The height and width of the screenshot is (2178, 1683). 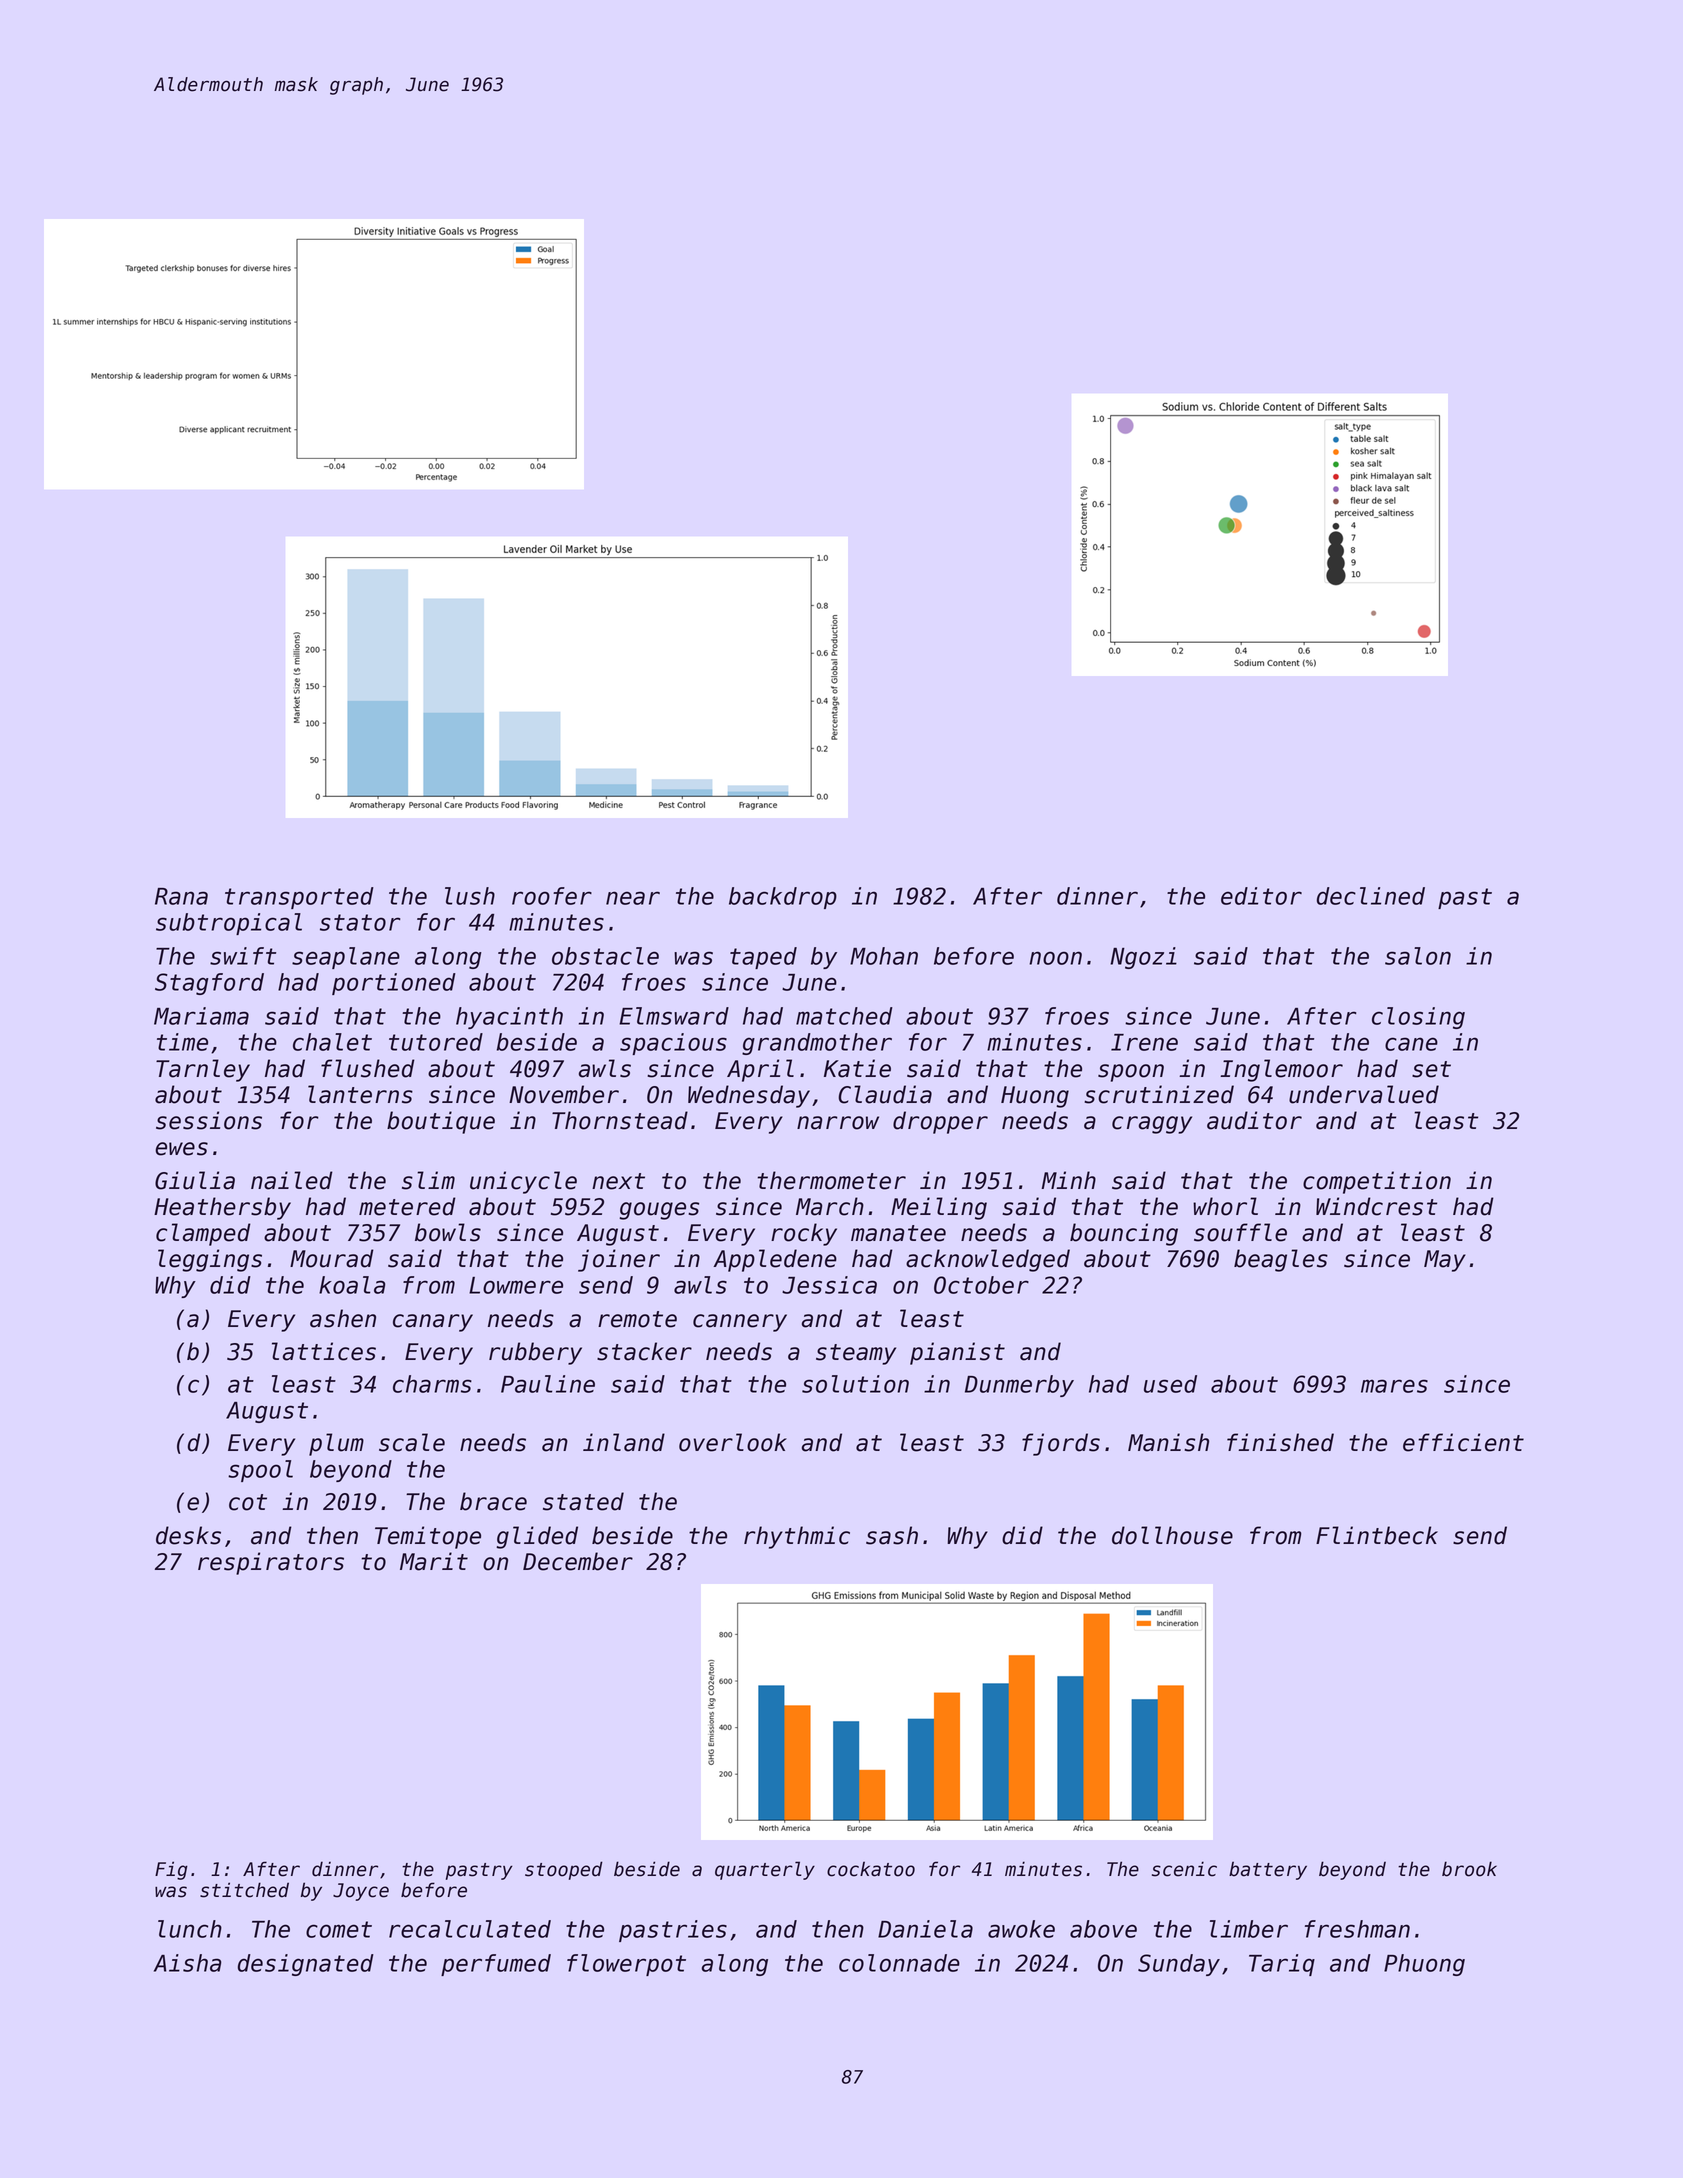 What do you see at coordinates (674, 1016) in the screenshot?
I see `Elmsward` at bounding box center [674, 1016].
